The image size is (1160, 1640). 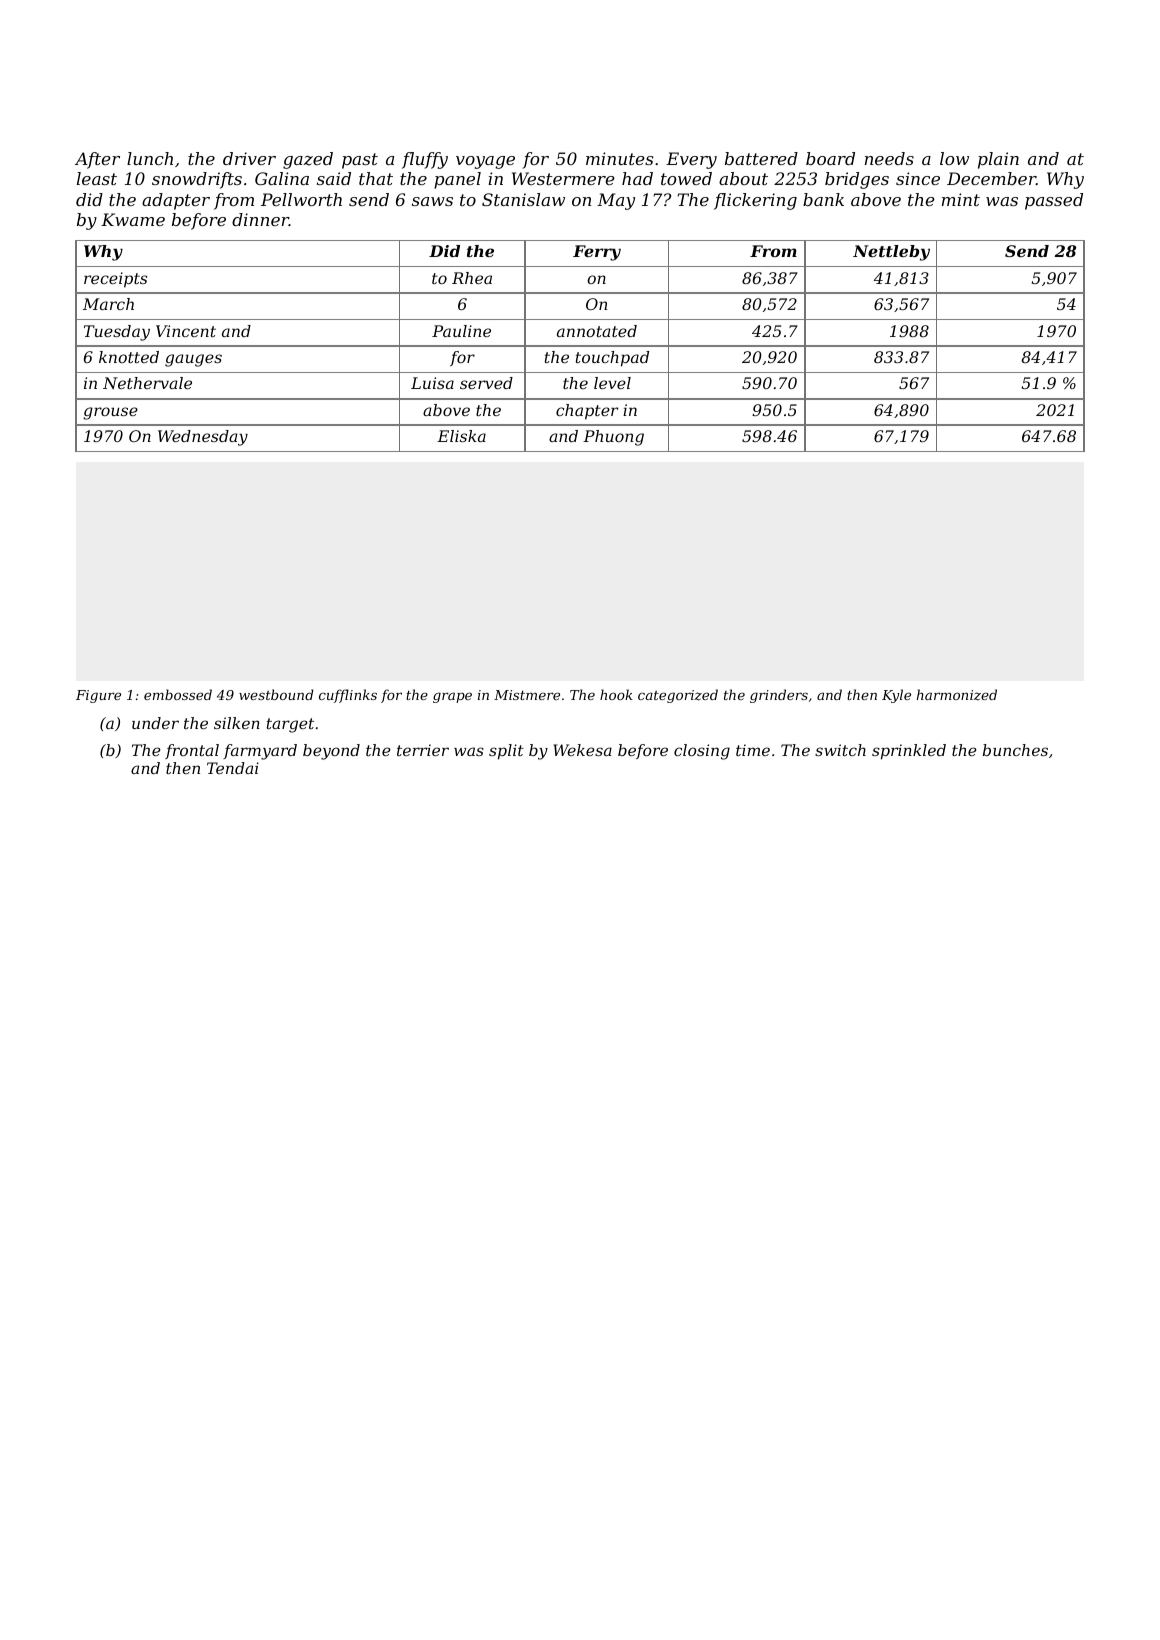 I want to click on Phuong, so click(x=613, y=438).
